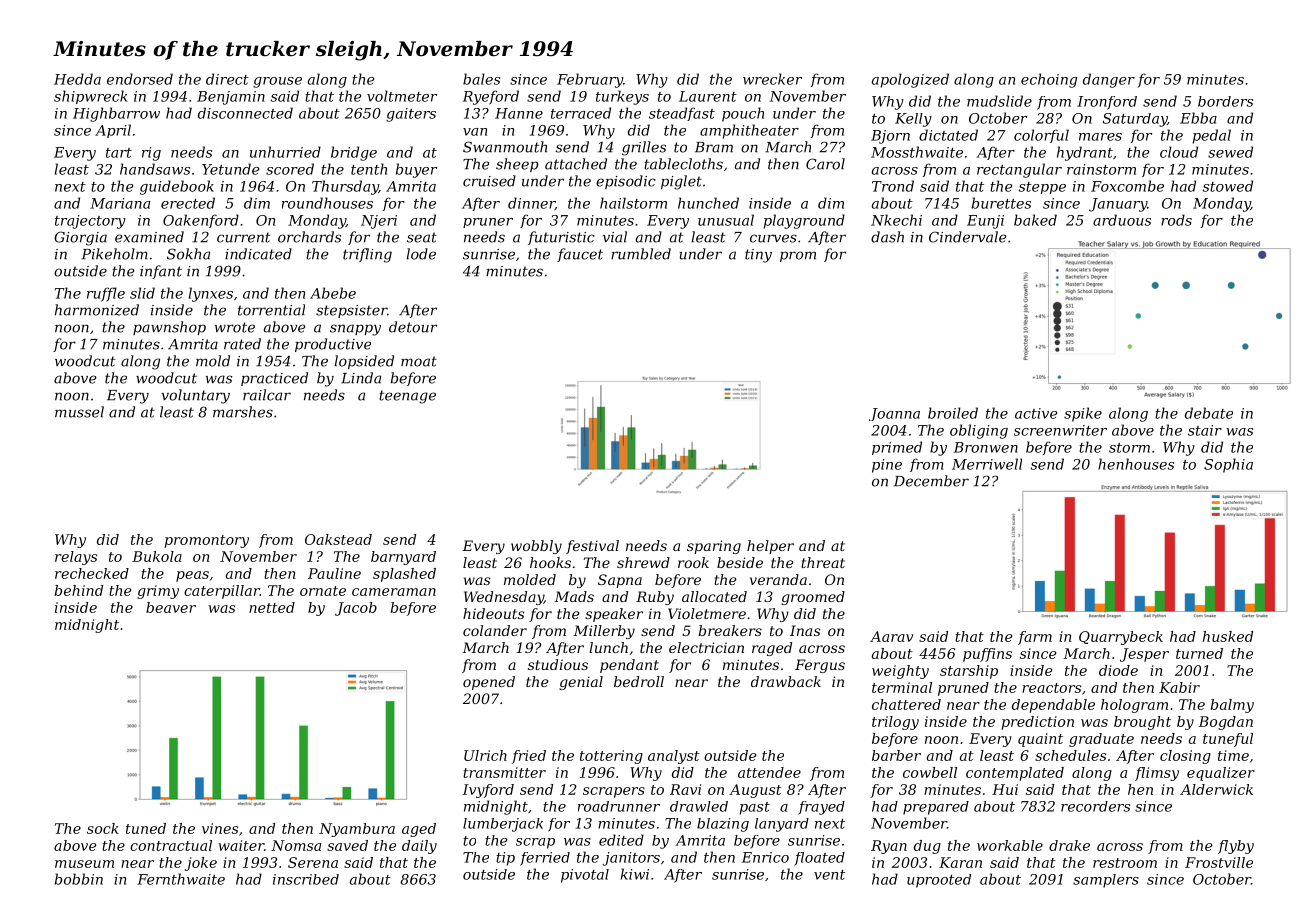 This screenshot has height=924, width=1308. I want to click on faucet, so click(580, 255).
